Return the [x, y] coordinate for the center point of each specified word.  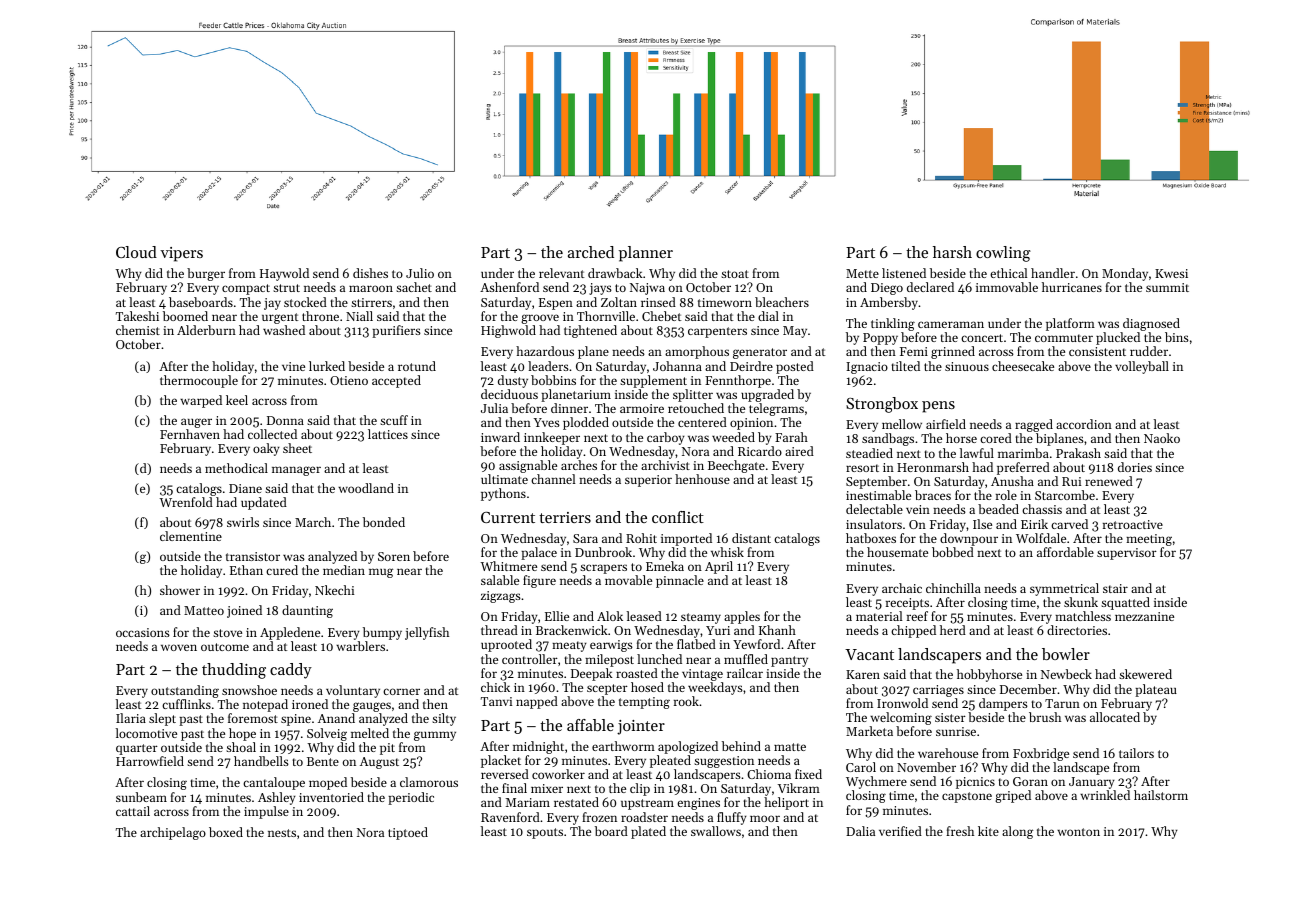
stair [1115, 588]
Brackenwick [572, 630]
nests [282, 833]
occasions [143, 632]
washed [284, 330]
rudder [1149, 351]
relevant [561, 273]
